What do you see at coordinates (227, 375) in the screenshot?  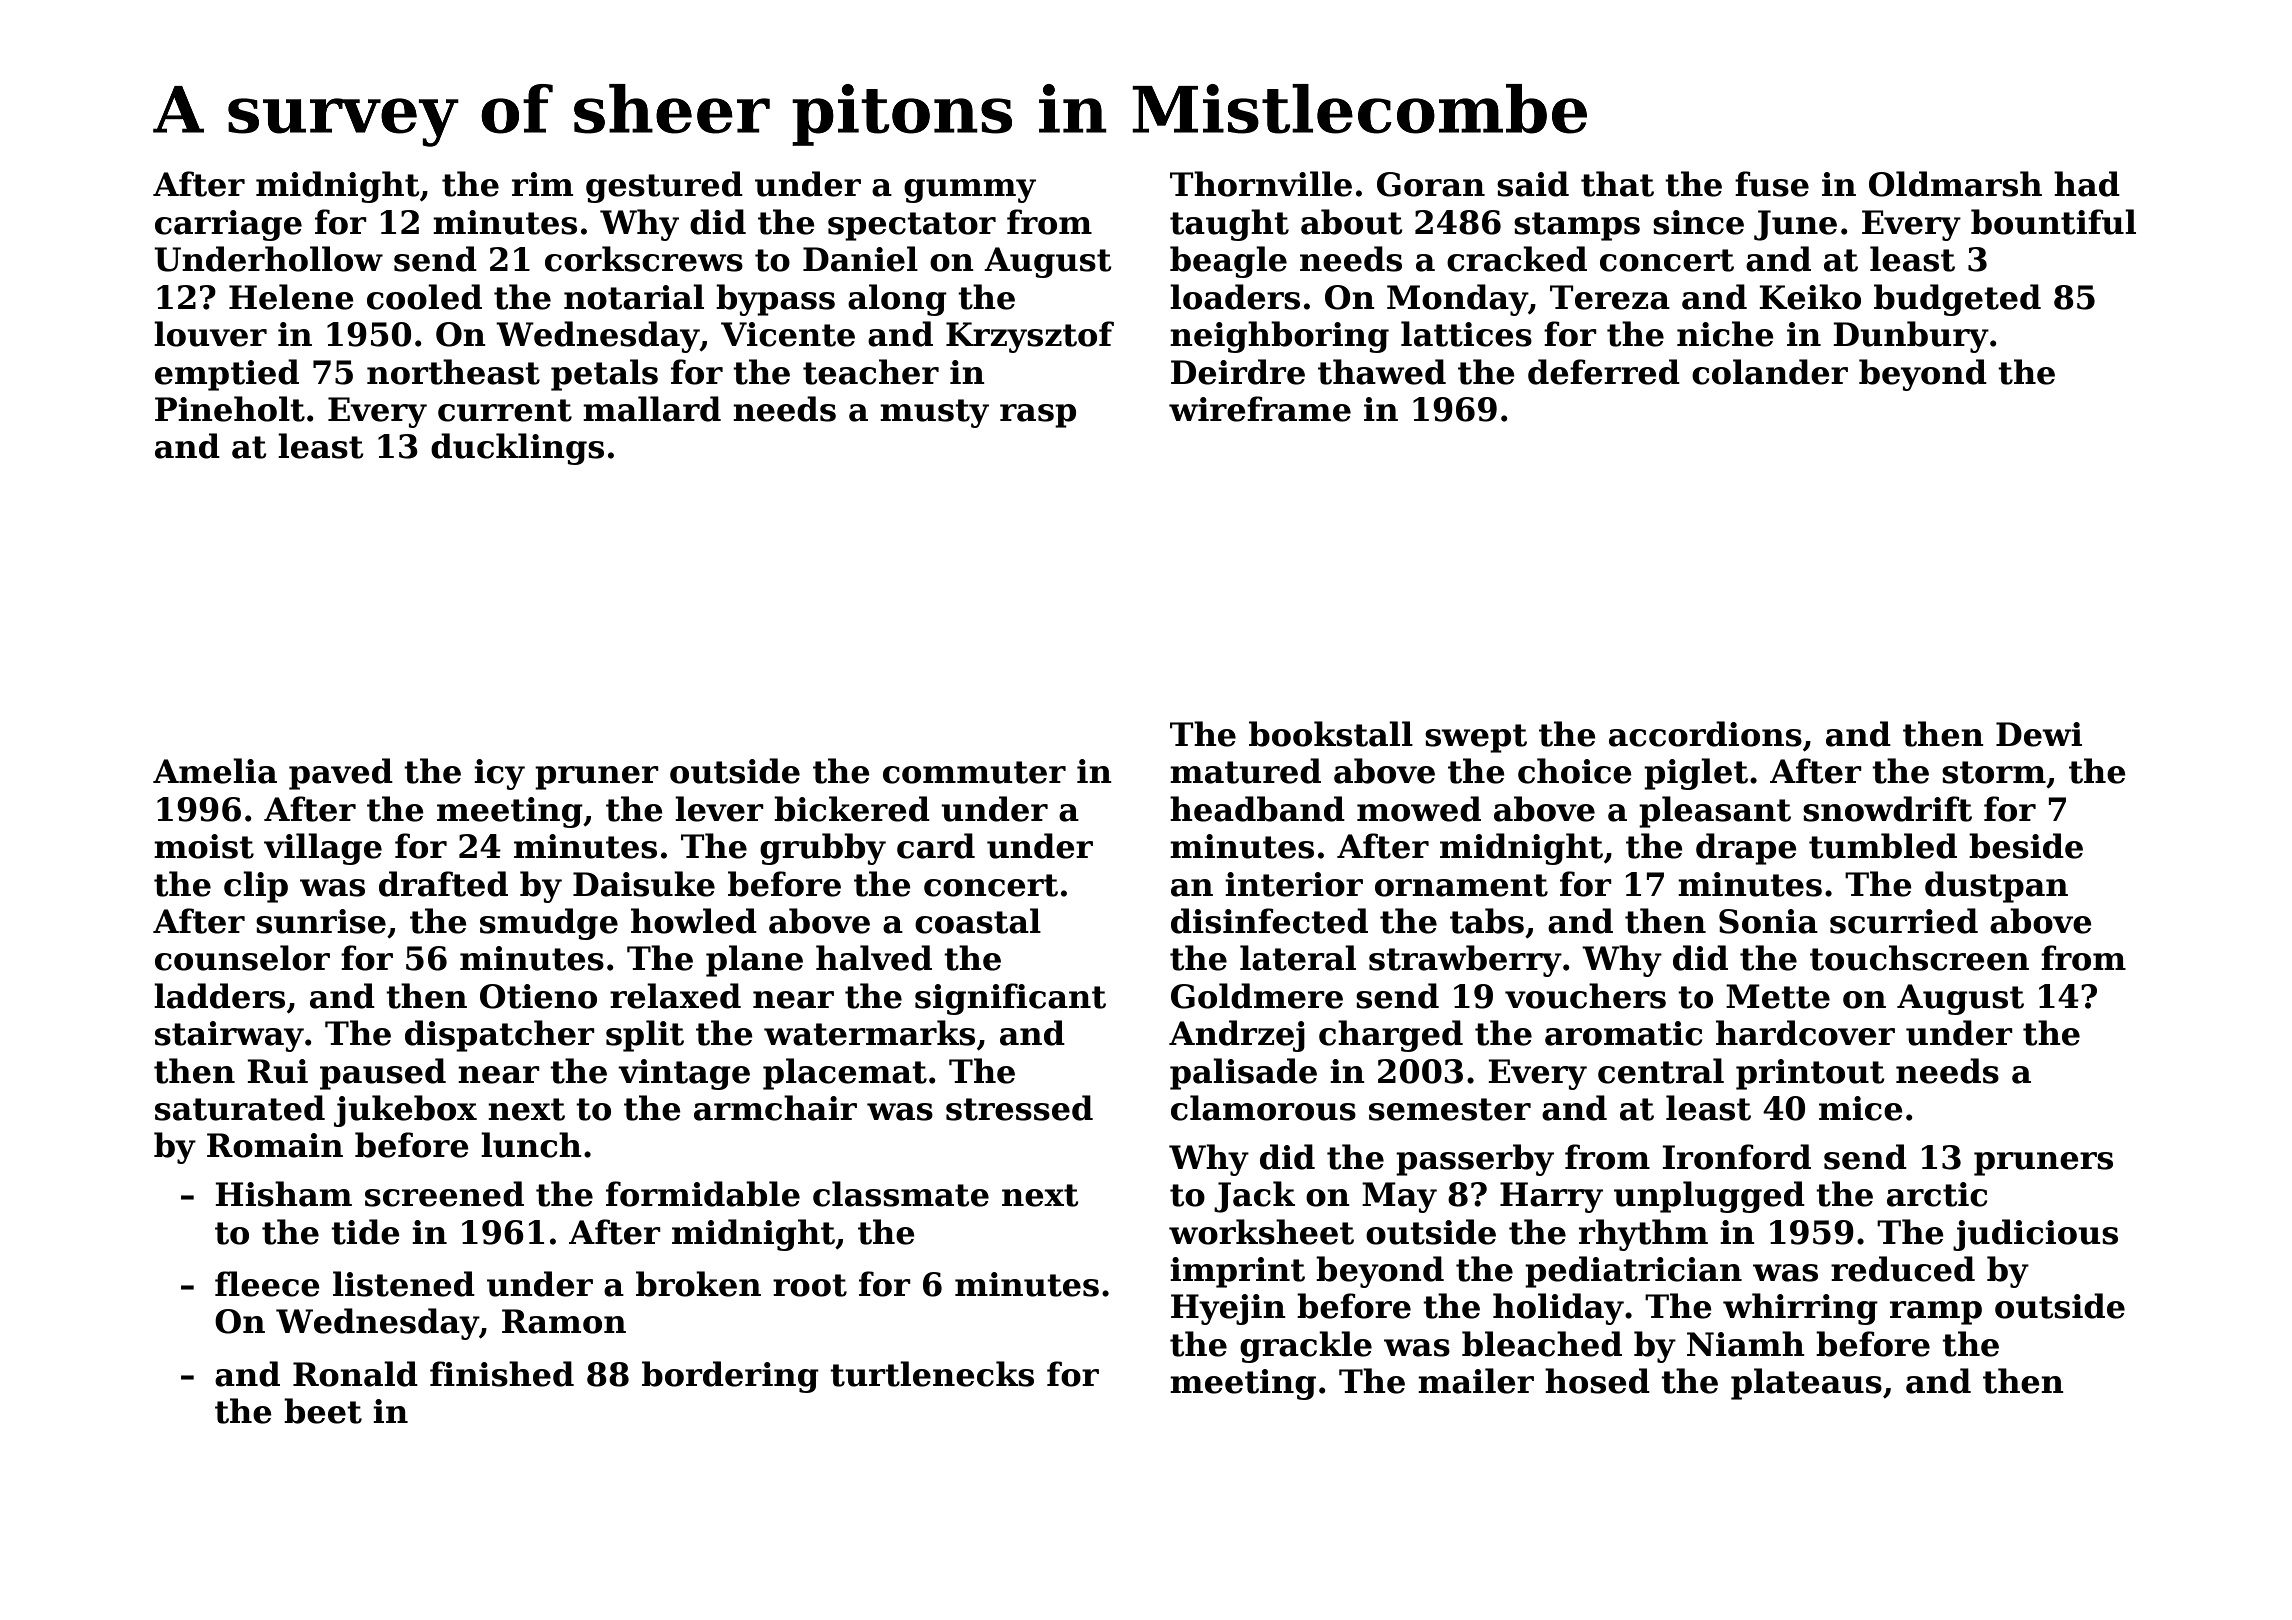 I see `emptied` at bounding box center [227, 375].
